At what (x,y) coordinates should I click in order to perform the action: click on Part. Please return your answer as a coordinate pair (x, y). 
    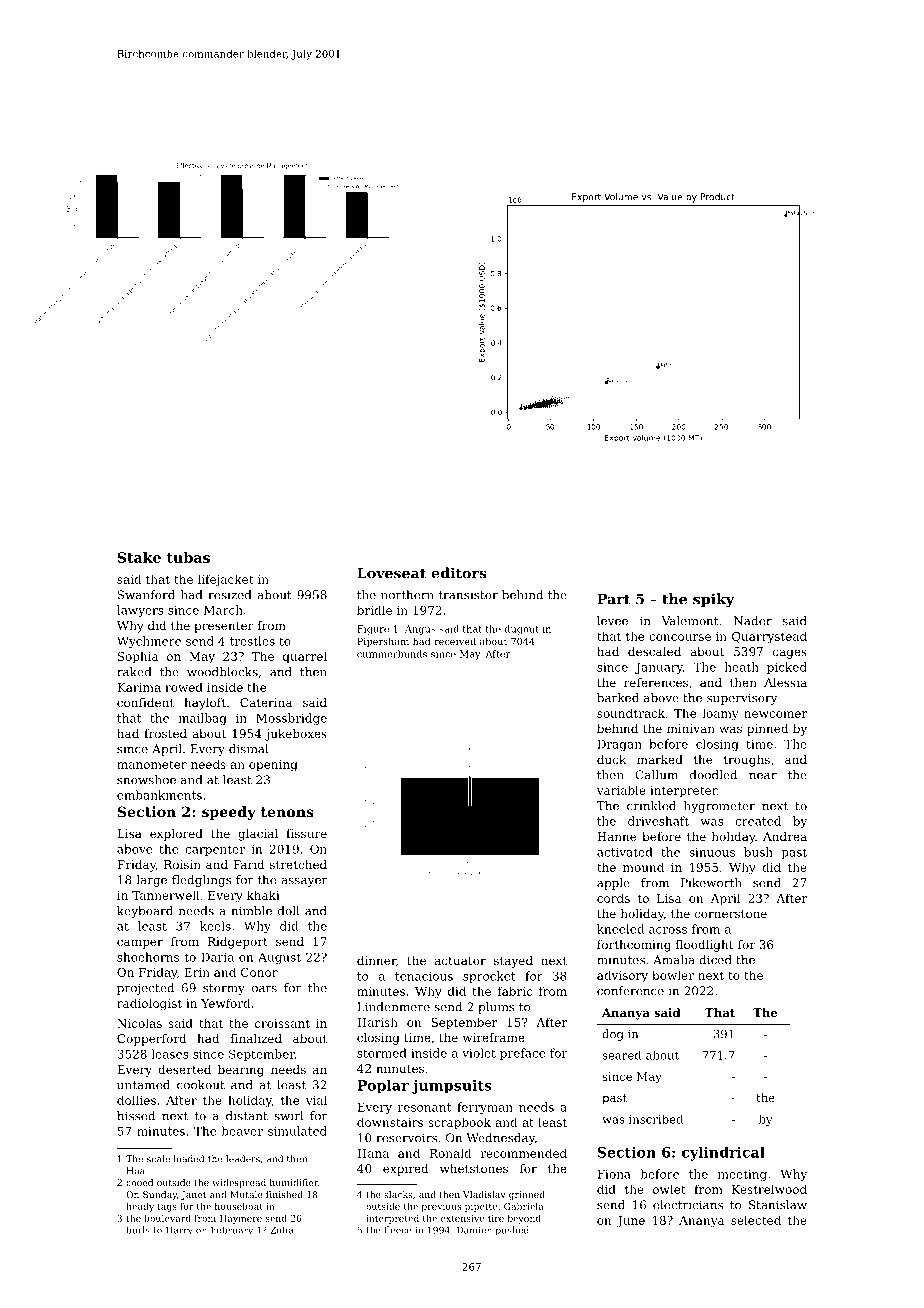
    Looking at the image, I should click on (613, 599).
